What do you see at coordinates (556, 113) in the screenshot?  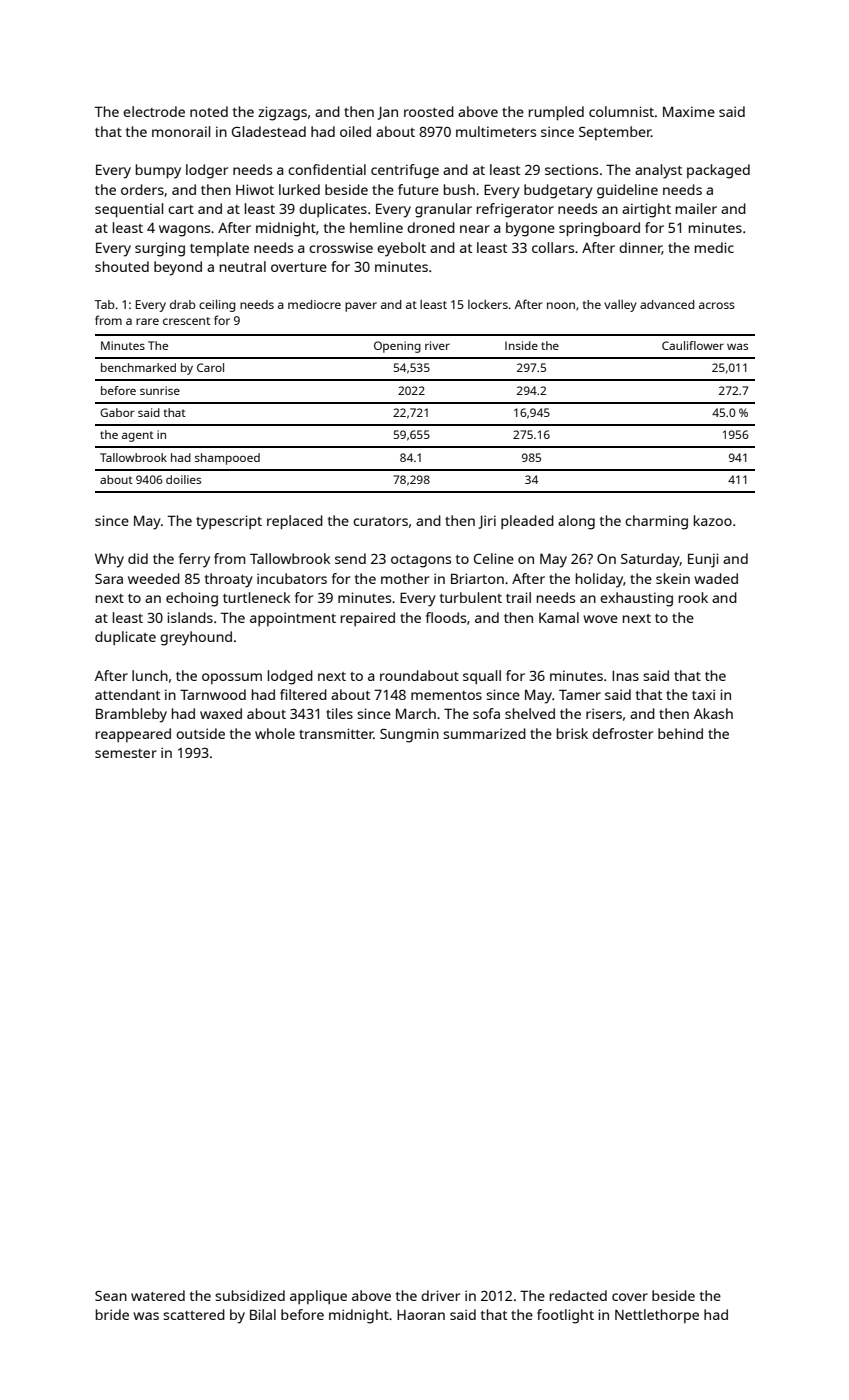 I see `rumpled` at bounding box center [556, 113].
